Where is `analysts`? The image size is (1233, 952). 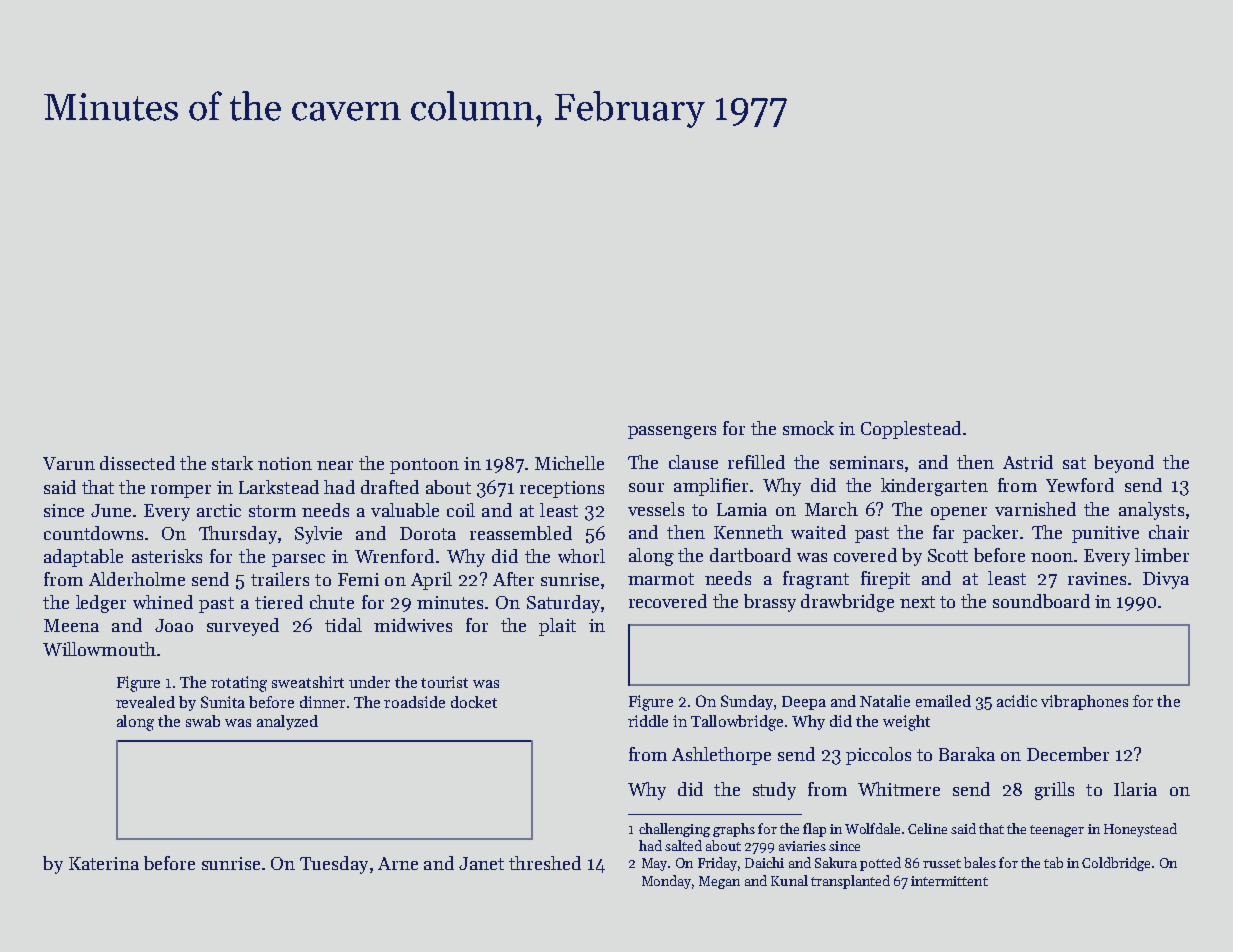
analysts is located at coordinates (1151, 511).
